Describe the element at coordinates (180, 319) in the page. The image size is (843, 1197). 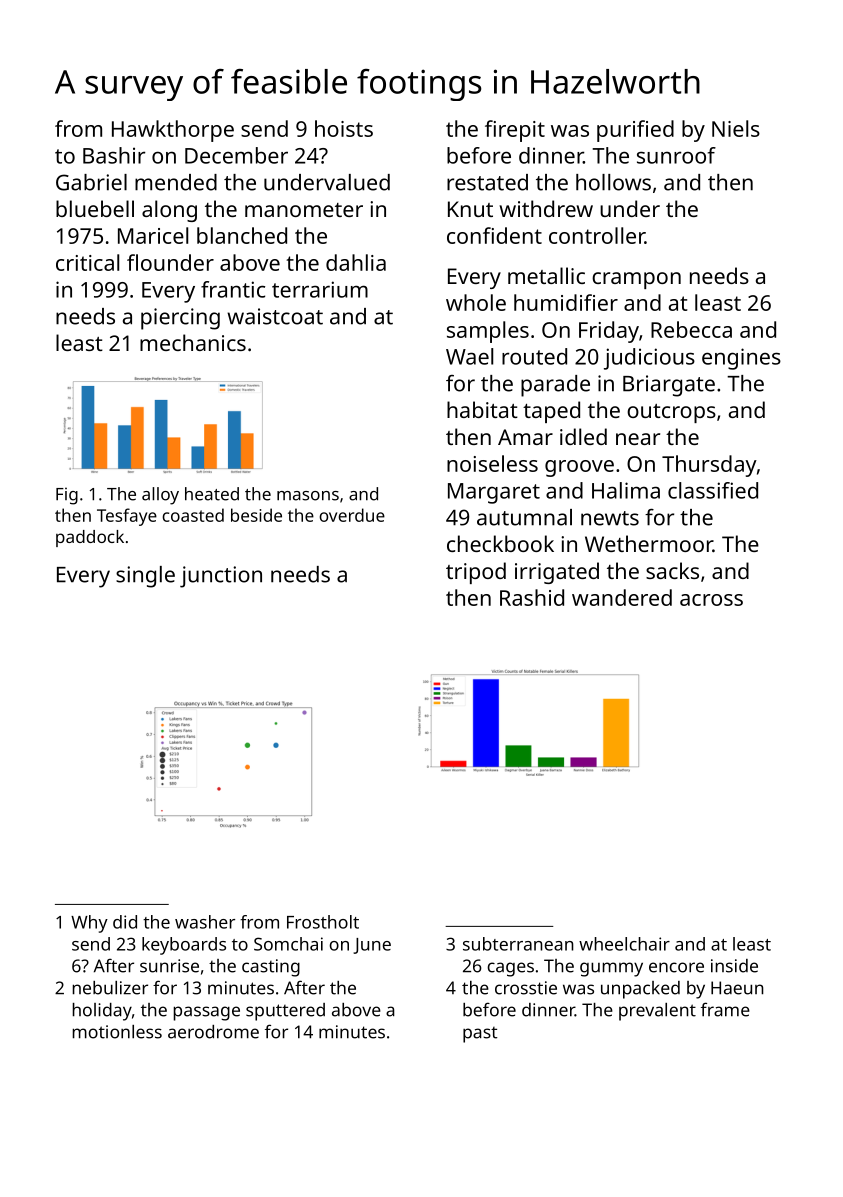
I see `piercing` at that location.
